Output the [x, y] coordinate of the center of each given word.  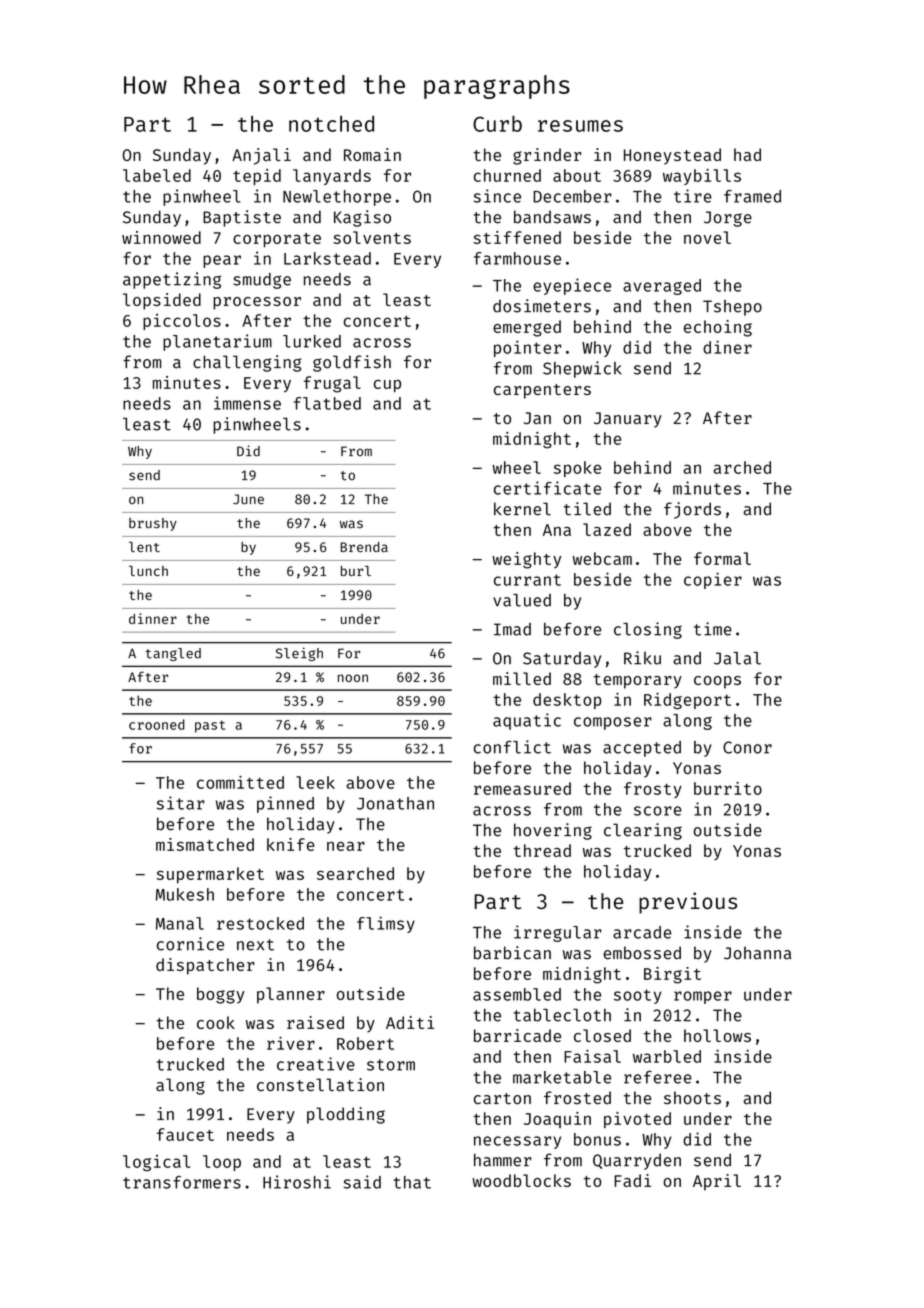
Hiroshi [297, 1182]
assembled [517, 994]
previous [688, 903]
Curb [497, 124]
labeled [157, 175]
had [747, 154]
